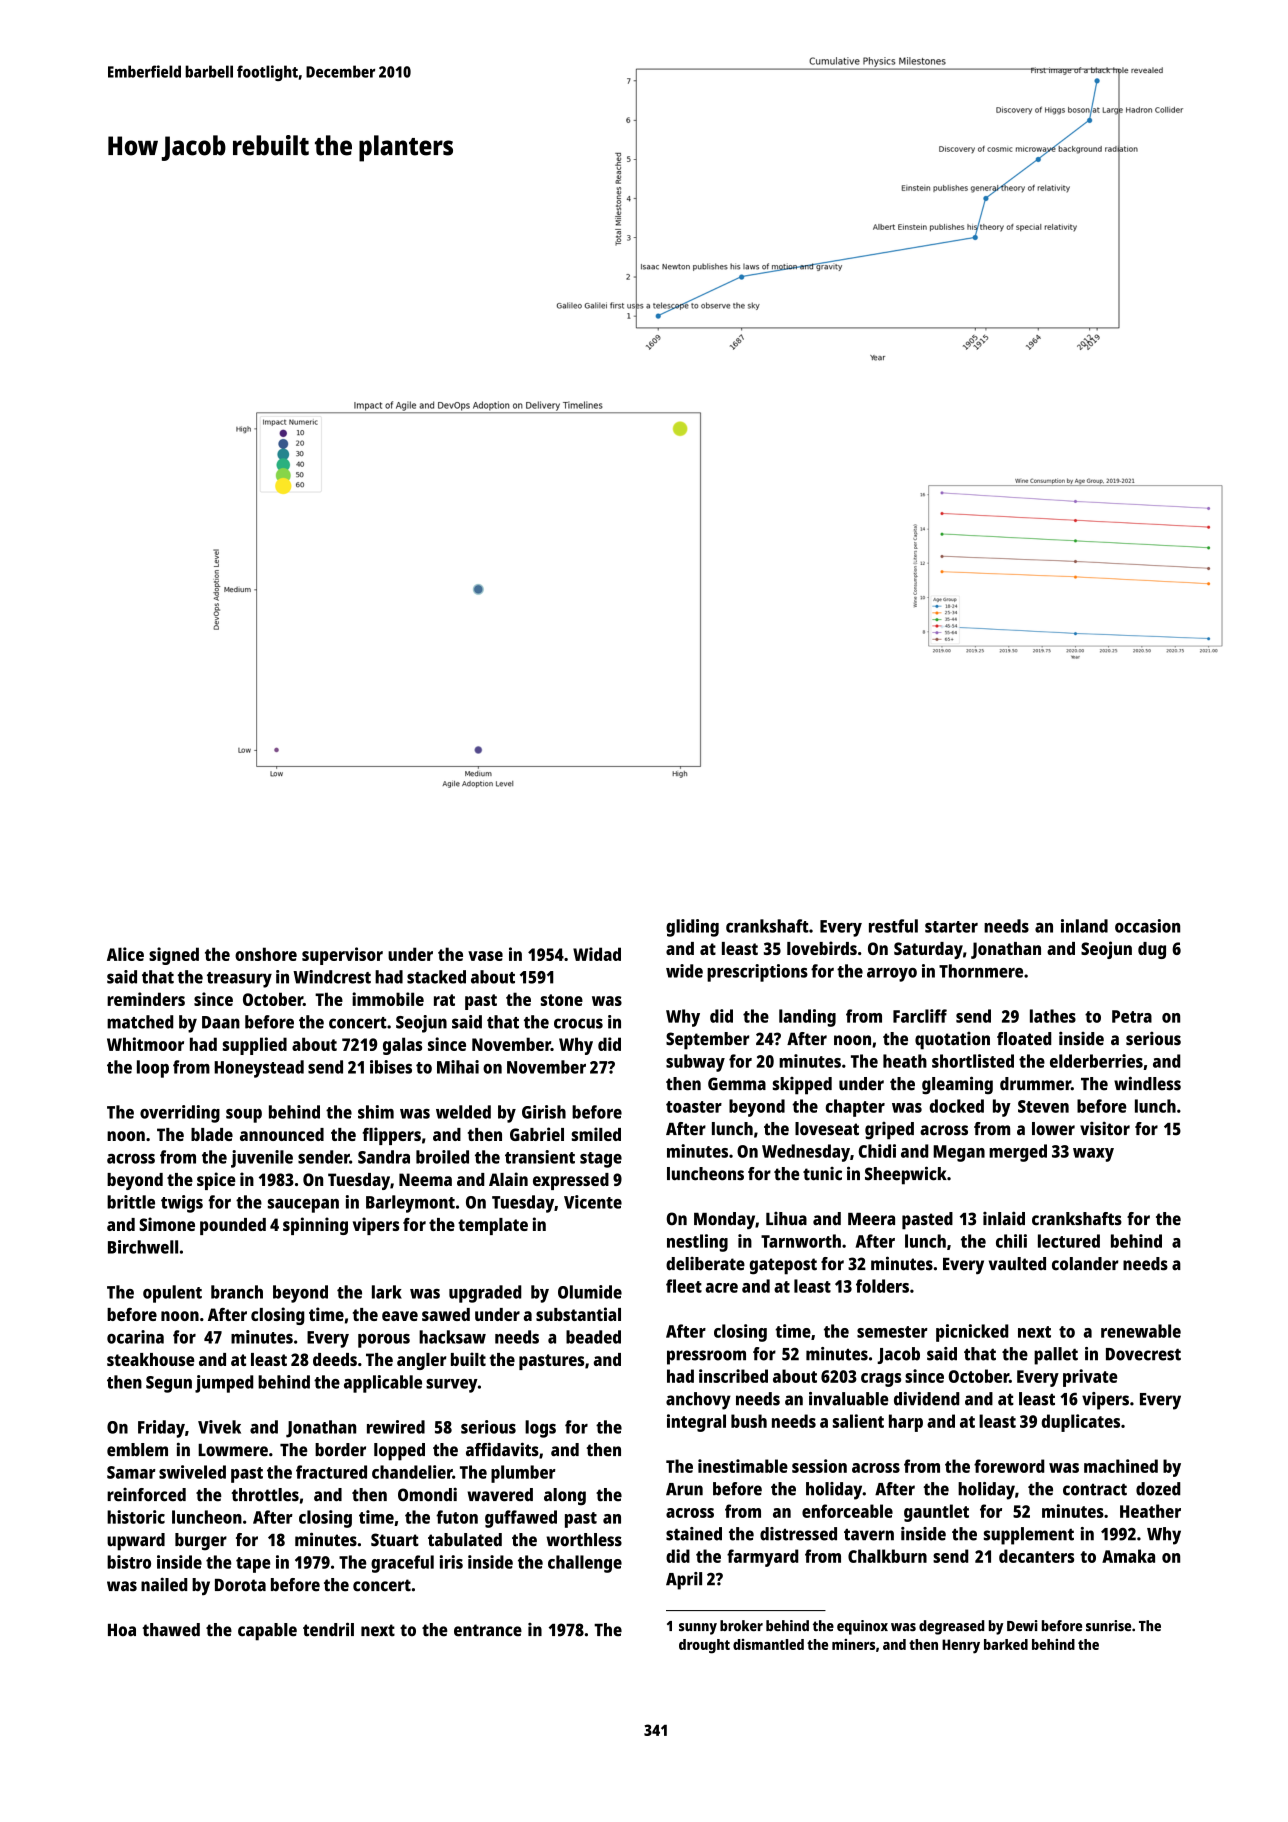  I want to click on nestling, so click(697, 1243).
